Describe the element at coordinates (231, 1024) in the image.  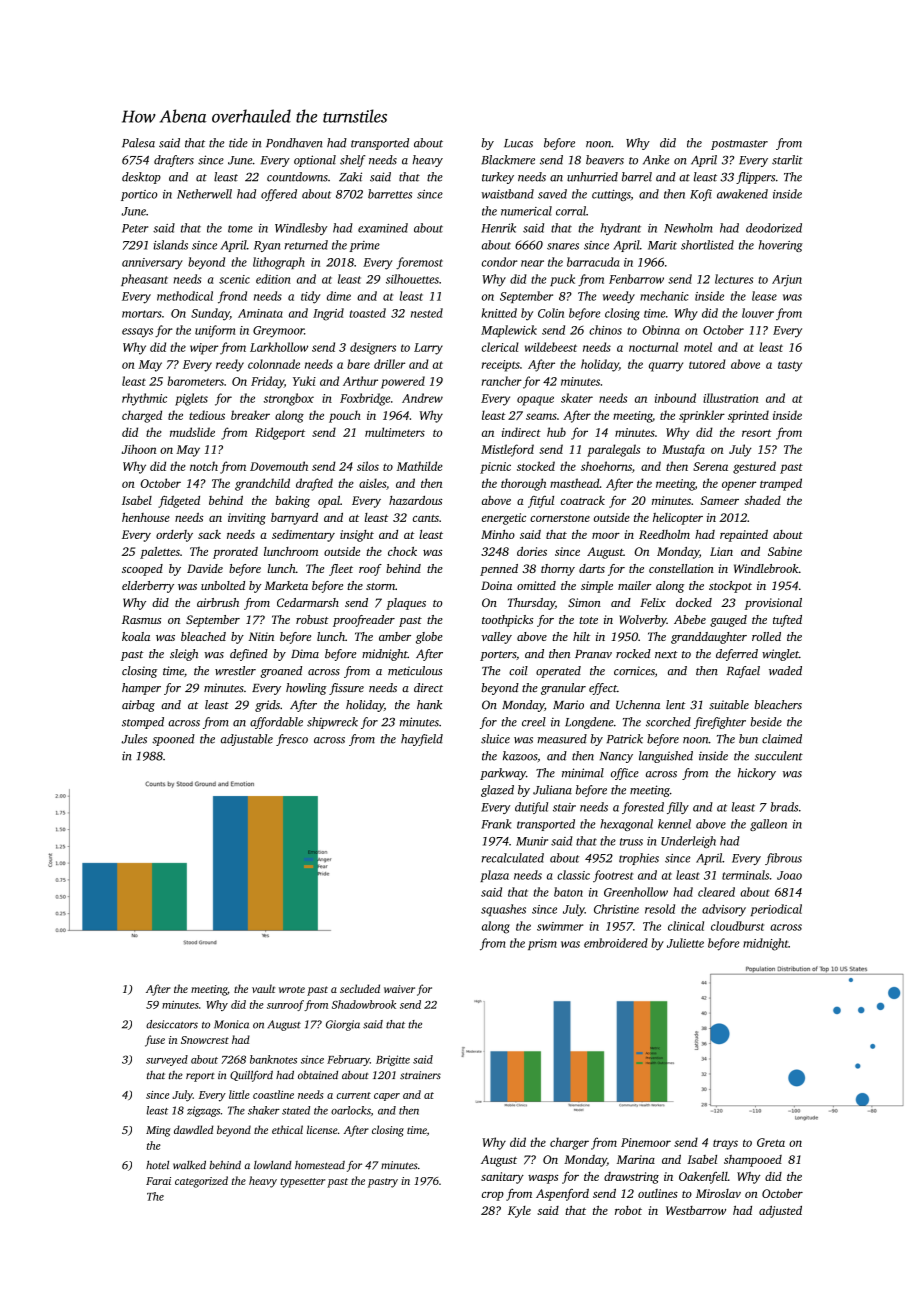
I see `Monica` at that location.
